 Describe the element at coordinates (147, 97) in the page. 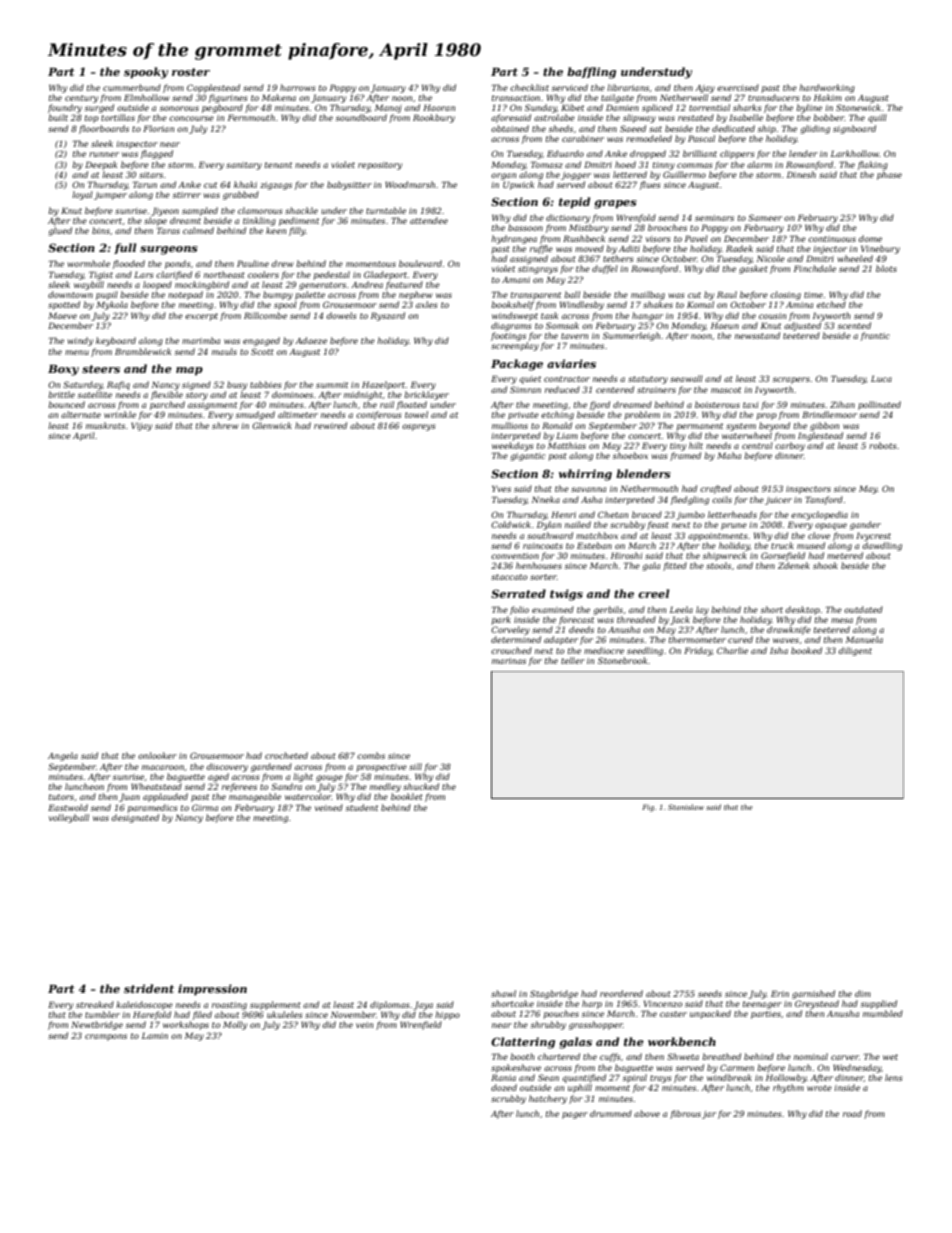

I see `Elmhollow` at that location.
